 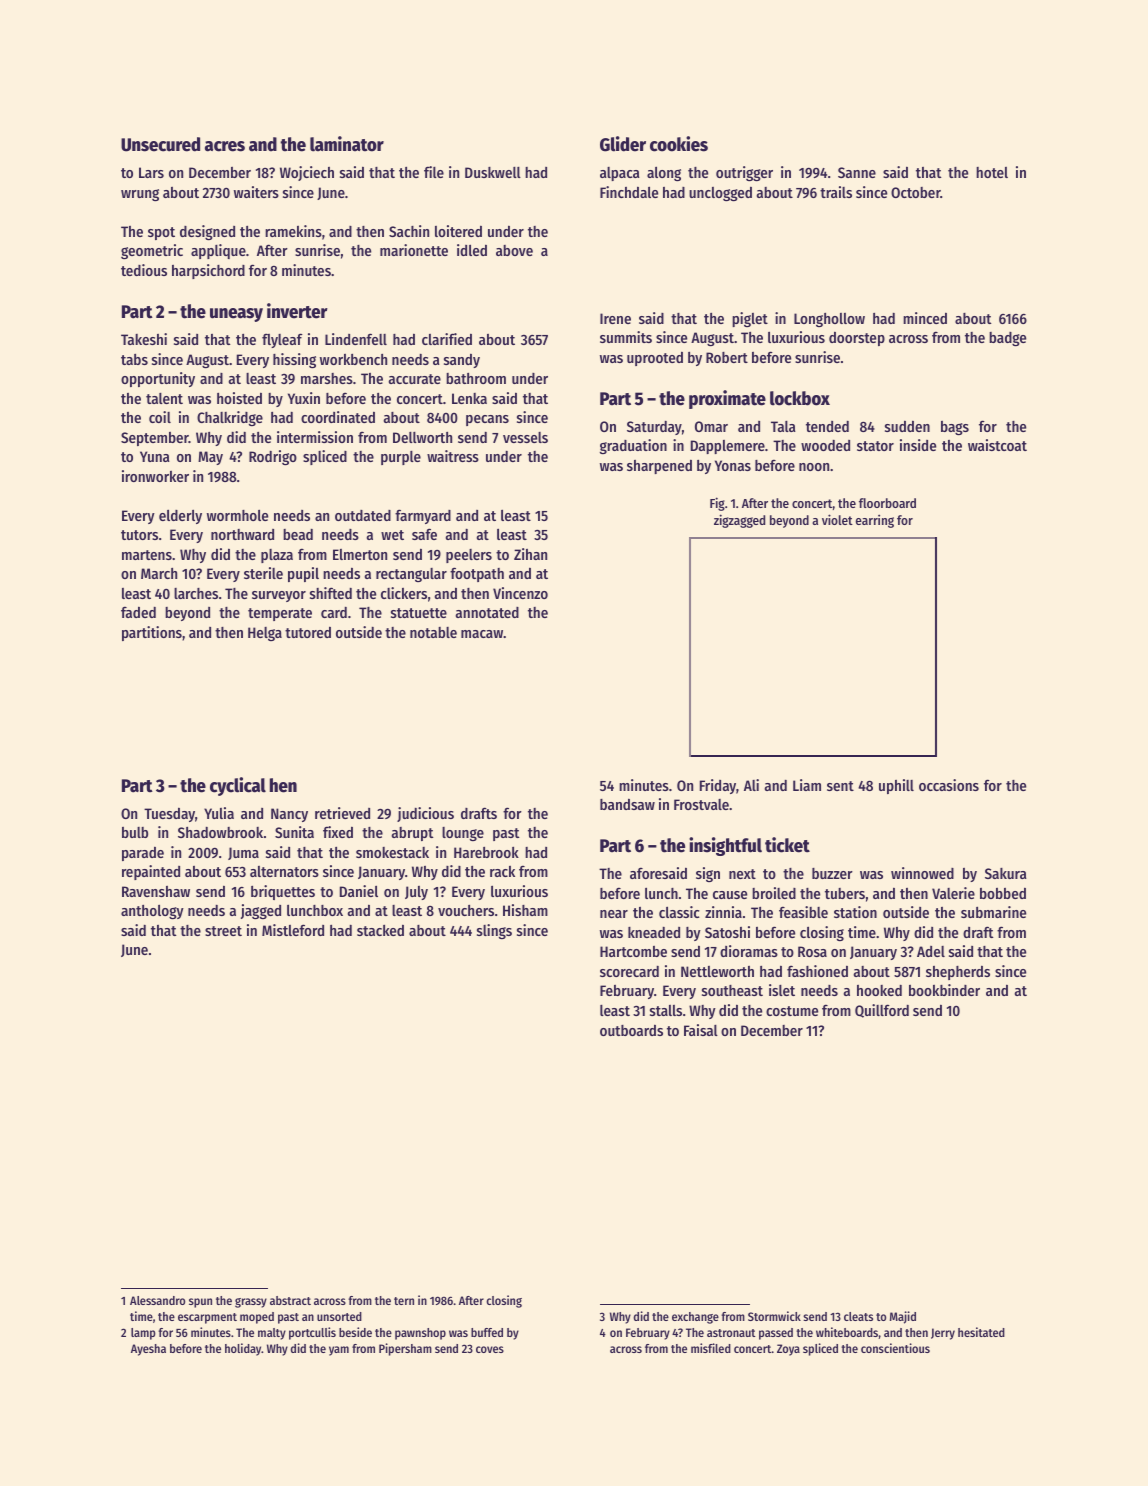 What do you see at coordinates (147, 555) in the screenshot?
I see `martens` at bounding box center [147, 555].
